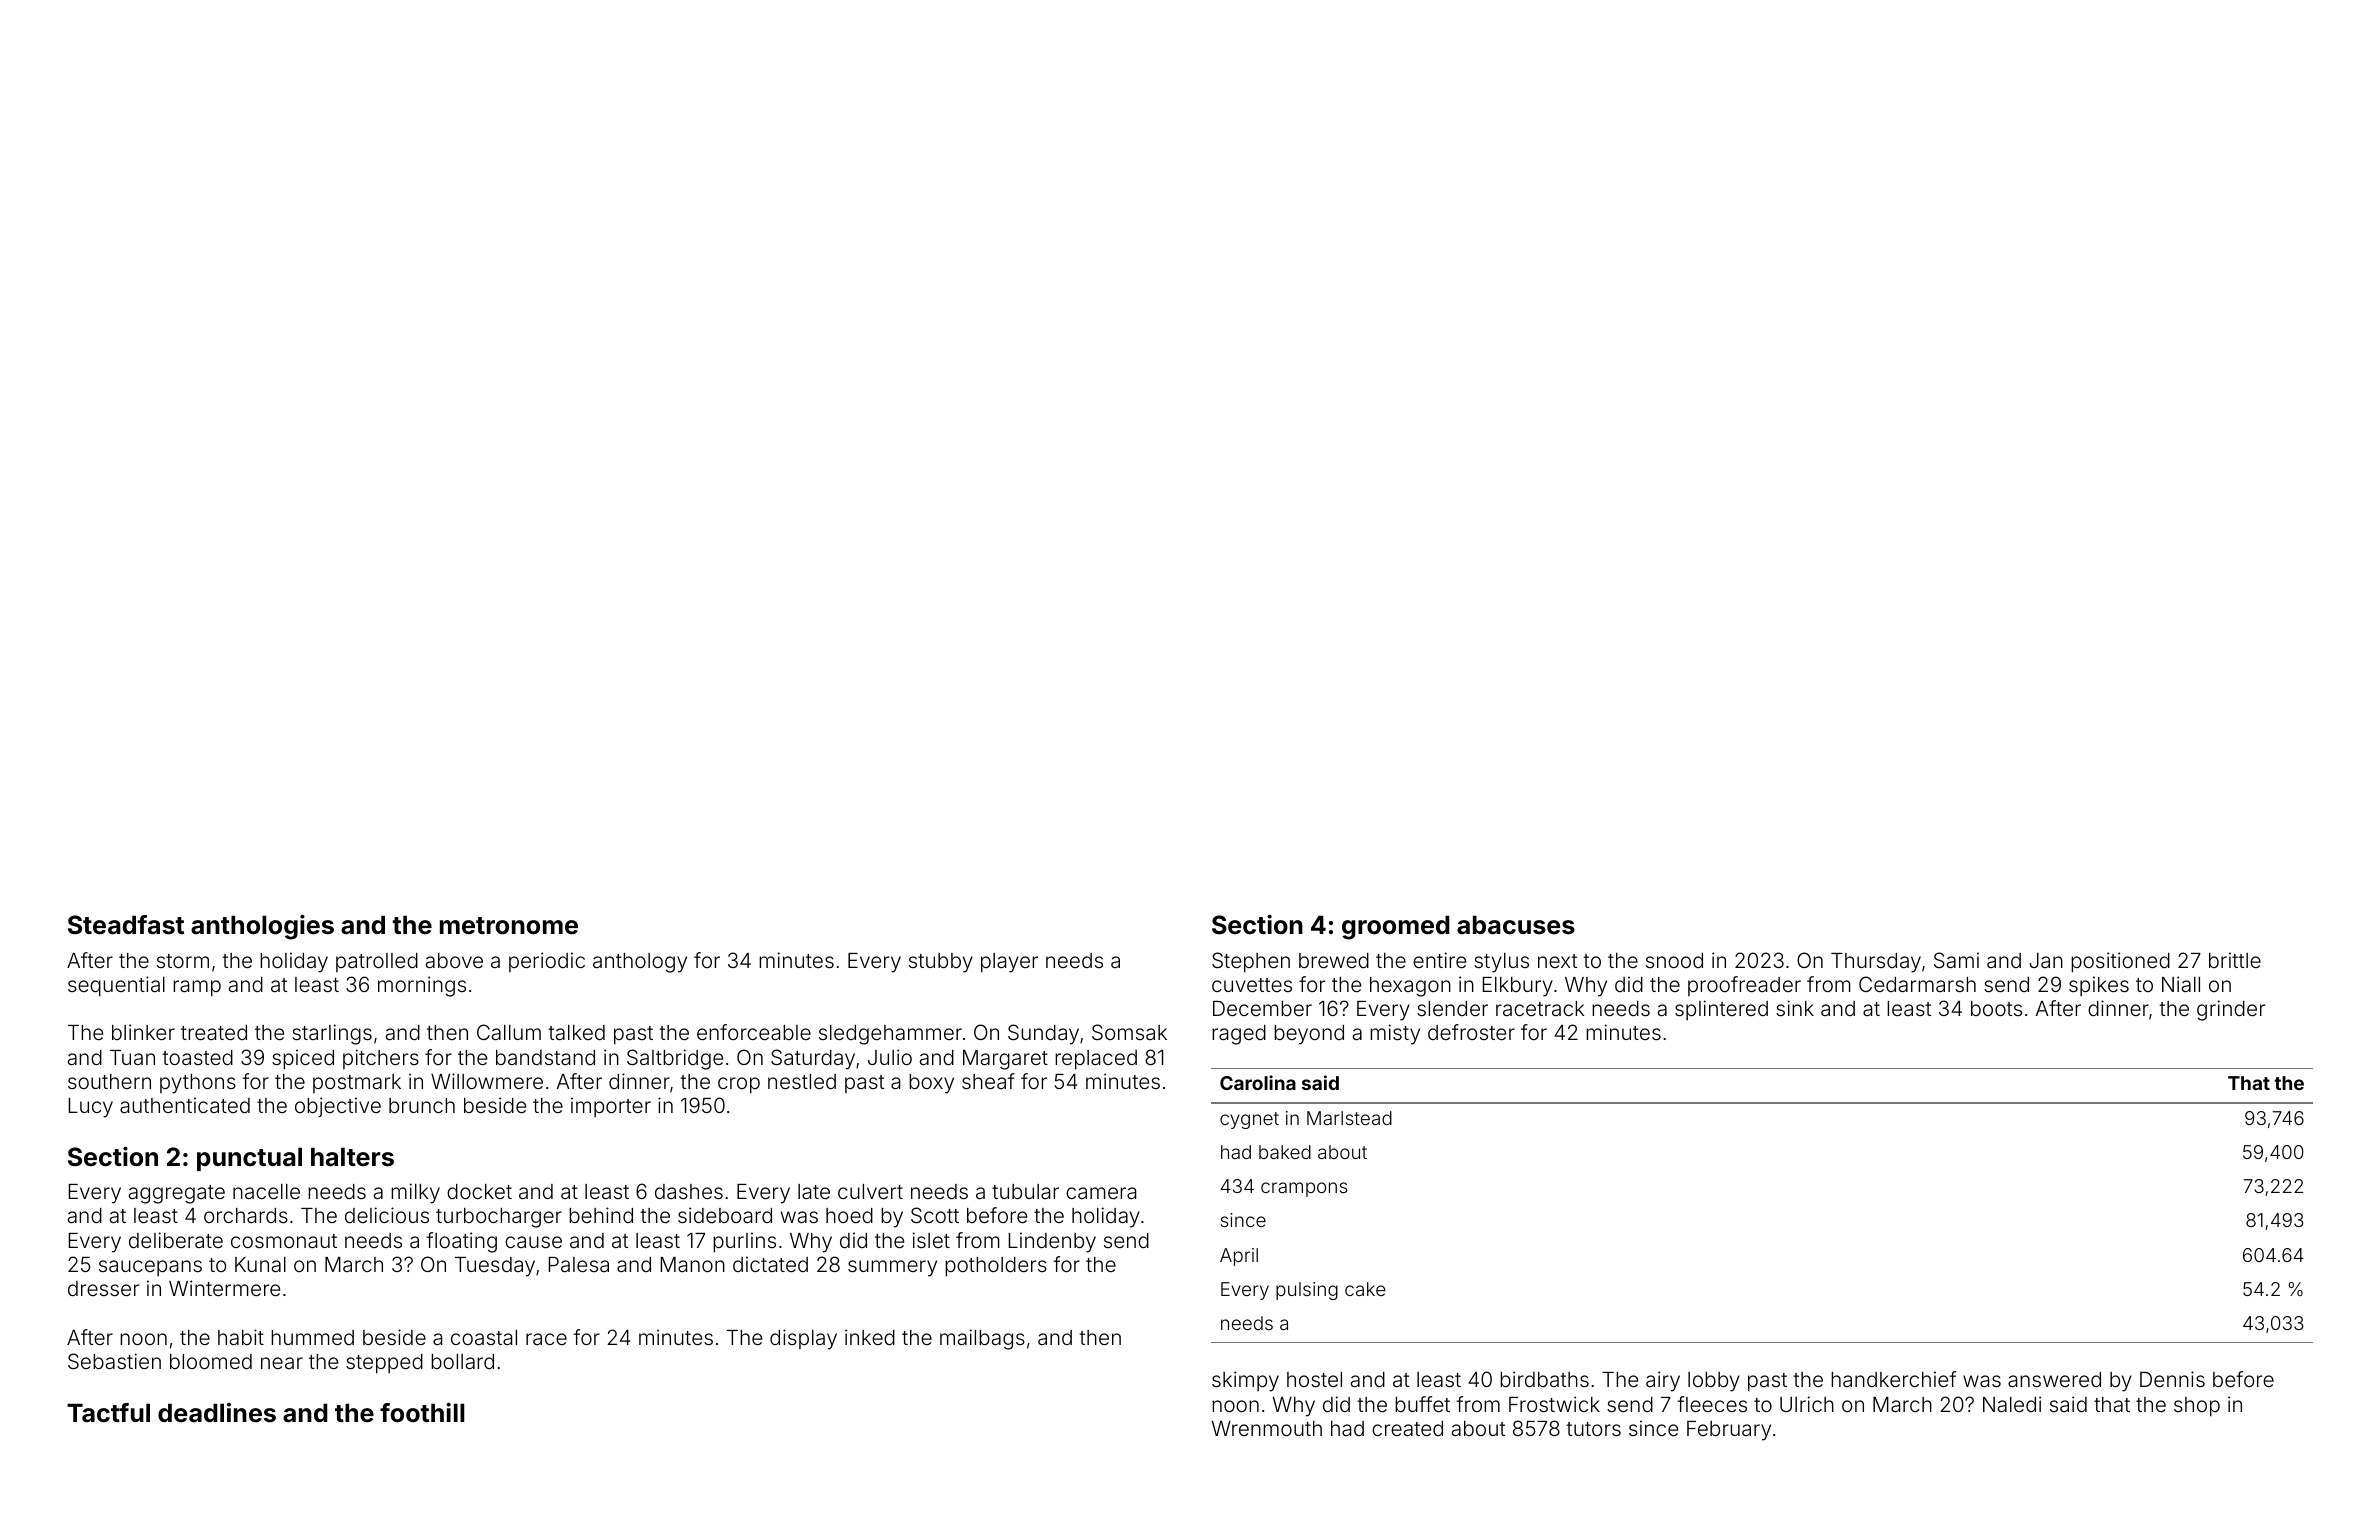 The width and height of the screenshot is (2380, 1540). I want to click on abacuses, so click(1516, 925).
